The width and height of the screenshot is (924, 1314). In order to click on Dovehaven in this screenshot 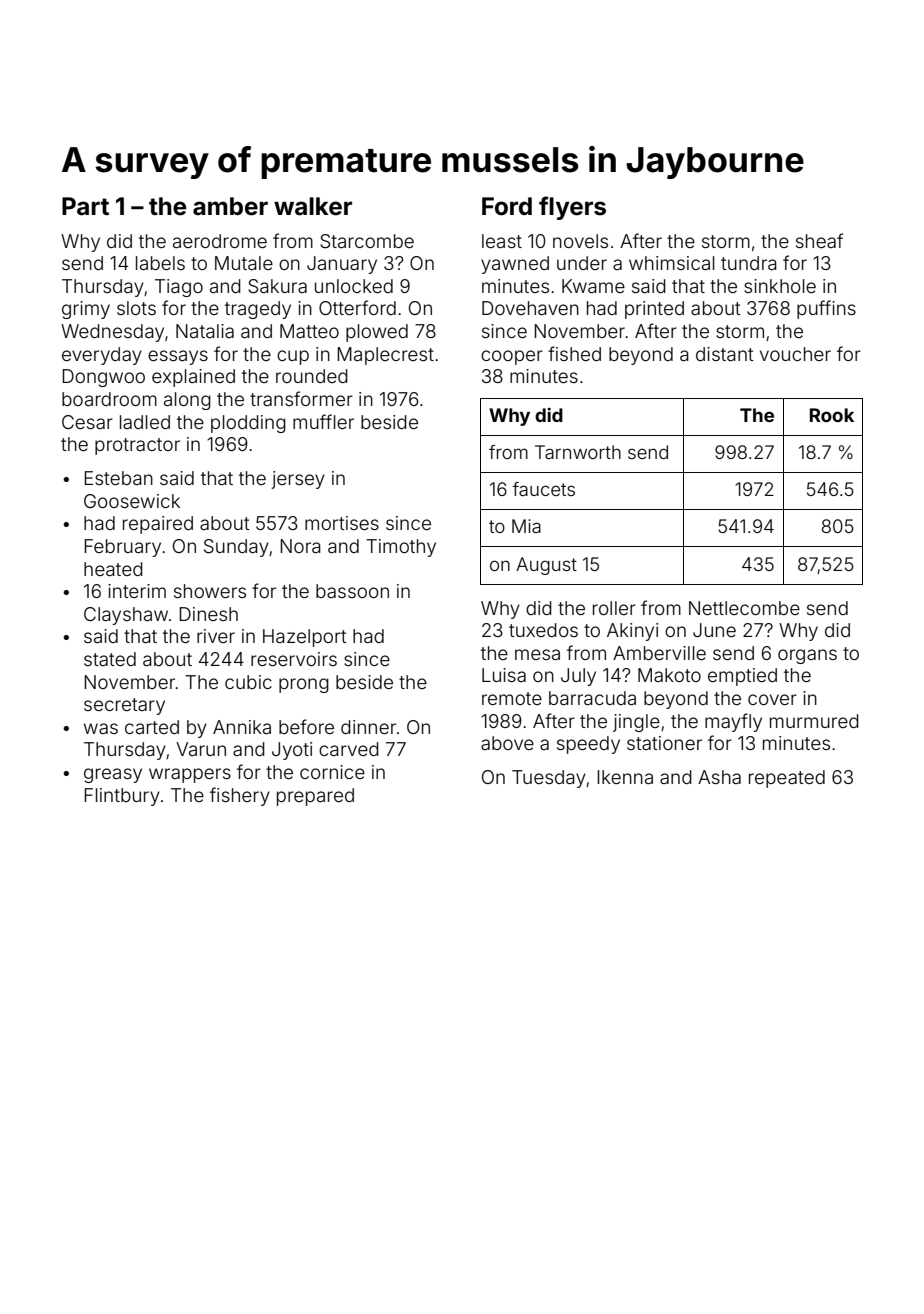, I will do `click(530, 308)`.
